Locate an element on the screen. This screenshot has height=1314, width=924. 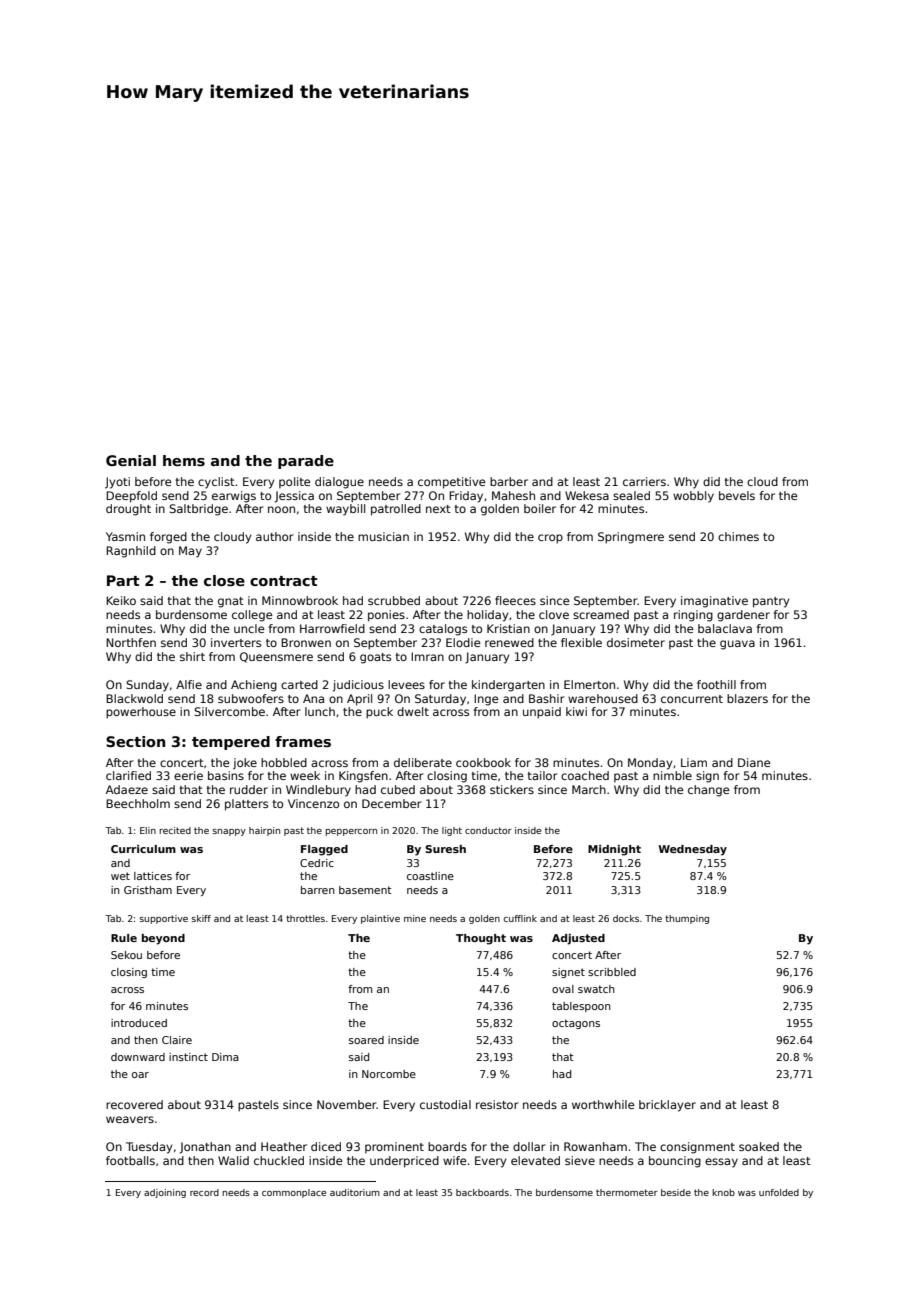
soaked is located at coordinates (759, 1146).
